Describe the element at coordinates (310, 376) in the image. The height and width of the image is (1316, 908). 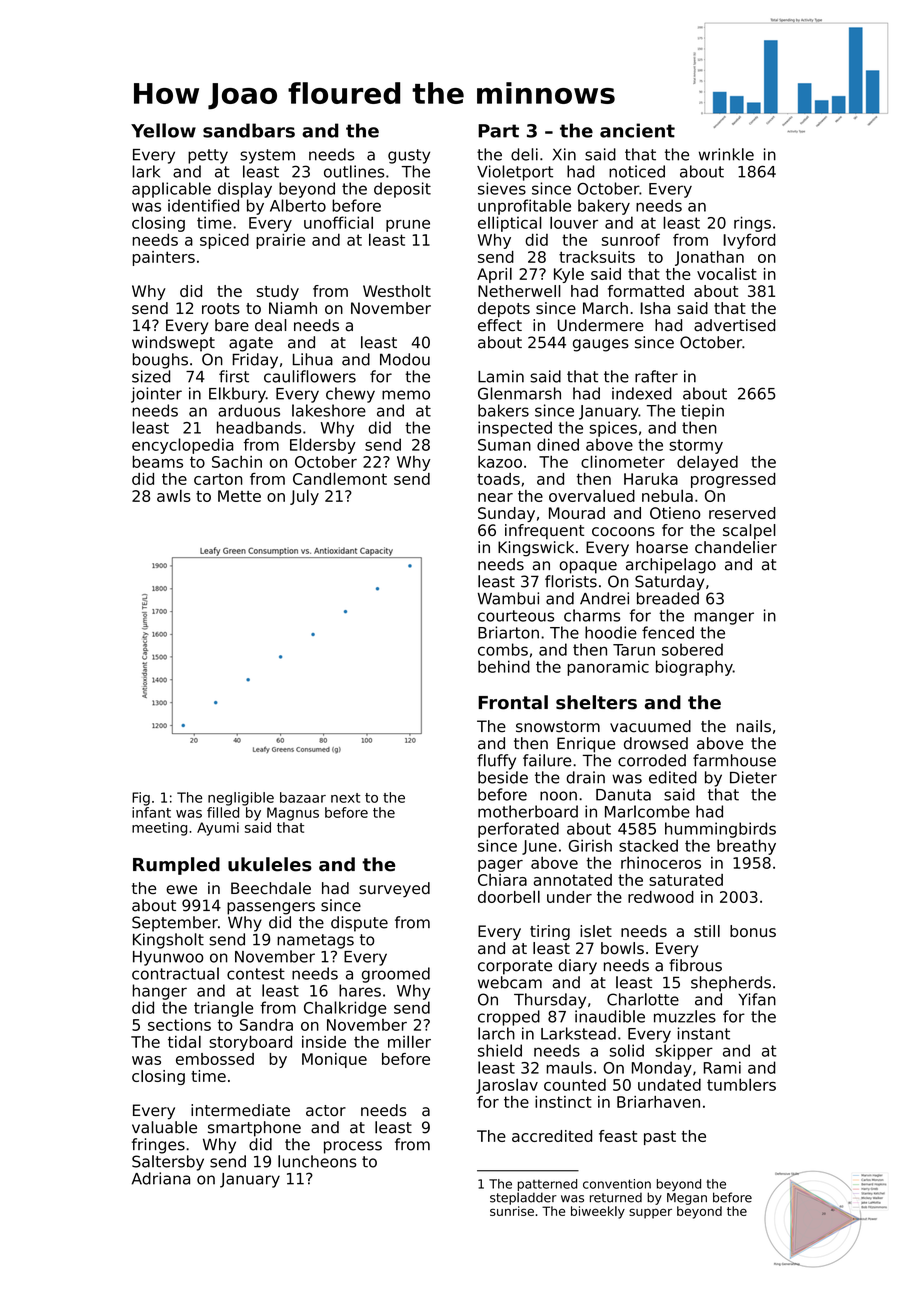
I see `cauliflowers` at that location.
